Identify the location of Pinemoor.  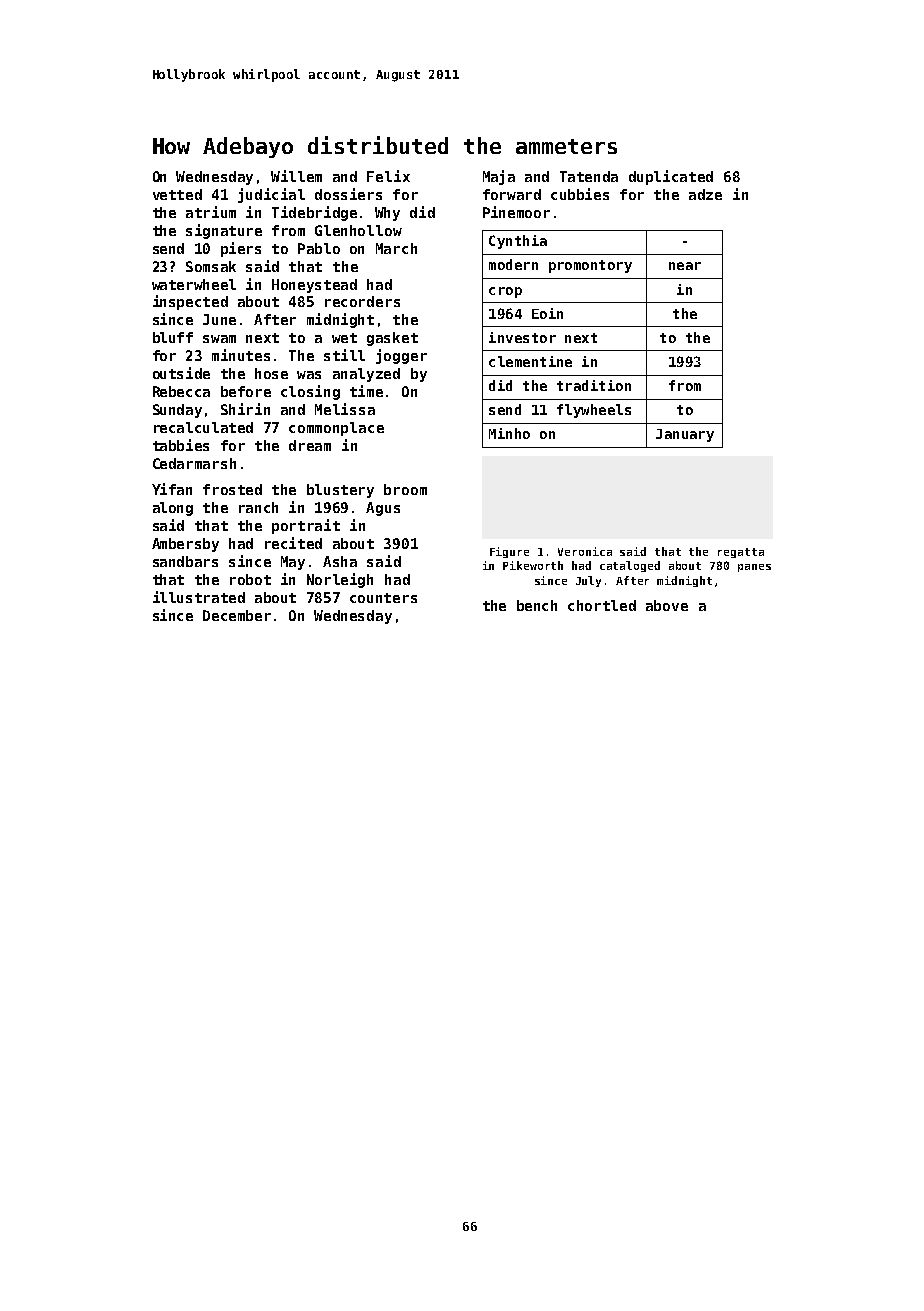
(516, 212).
